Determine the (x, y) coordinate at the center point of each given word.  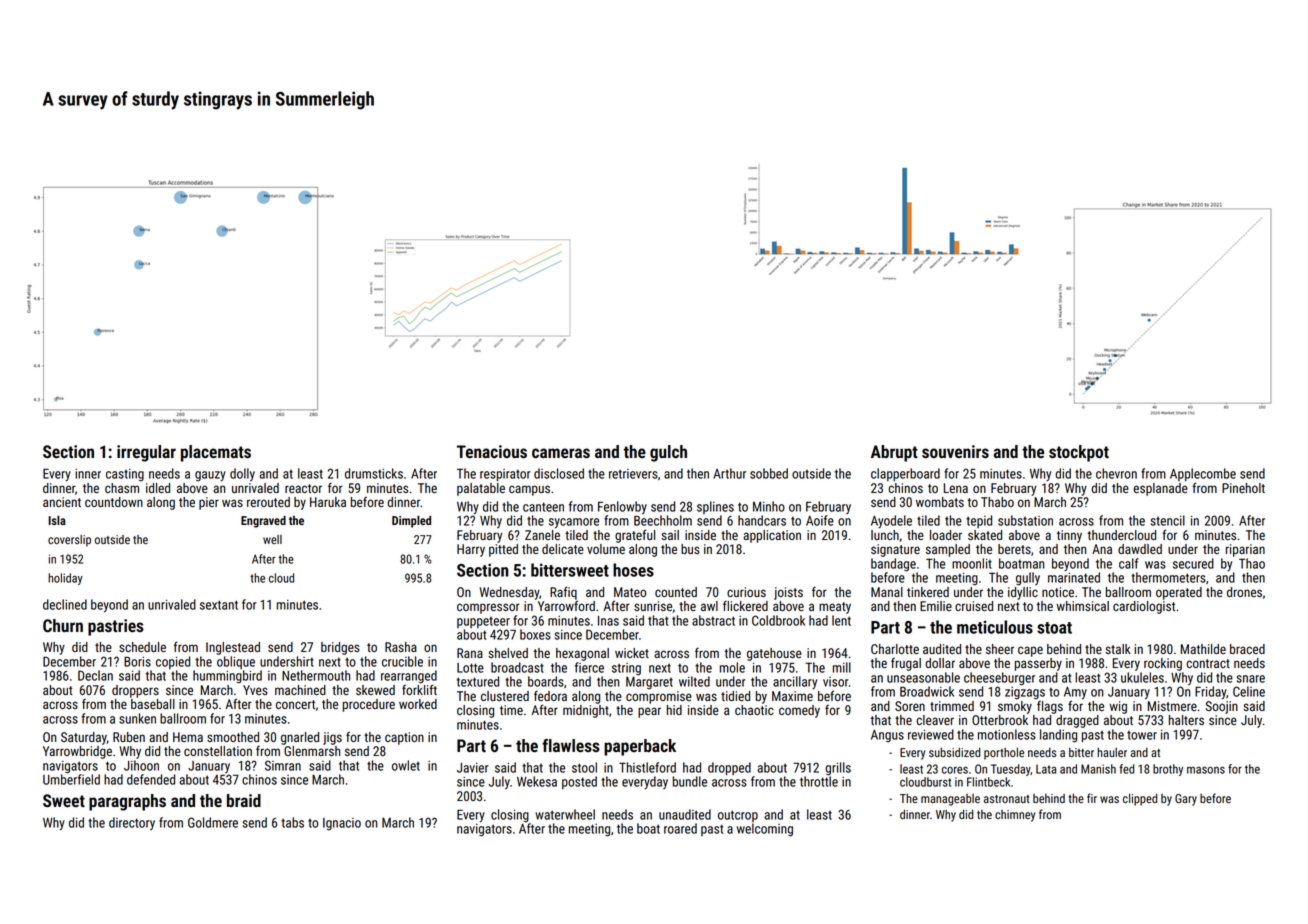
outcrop (738, 816)
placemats (216, 453)
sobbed (769, 473)
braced (1247, 649)
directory (132, 823)
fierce (589, 667)
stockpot (1079, 453)
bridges (340, 648)
